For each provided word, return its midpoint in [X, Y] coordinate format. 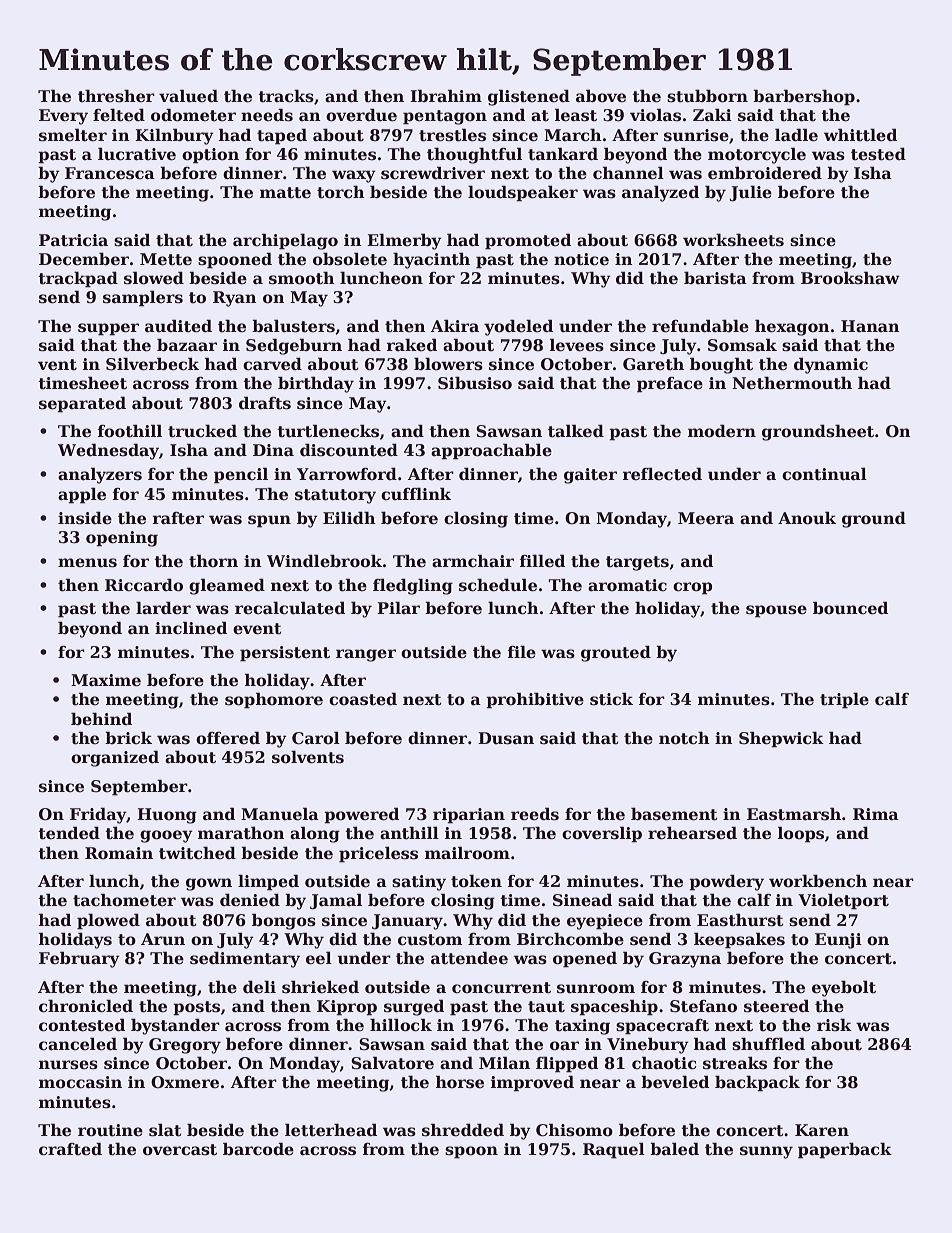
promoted [528, 241]
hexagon [792, 327]
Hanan [870, 326]
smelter [73, 135]
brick [128, 738]
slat [165, 1130]
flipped [567, 1064]
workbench [818, 881]
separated [82, 404]
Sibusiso [475, 383]
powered [361, 815]
